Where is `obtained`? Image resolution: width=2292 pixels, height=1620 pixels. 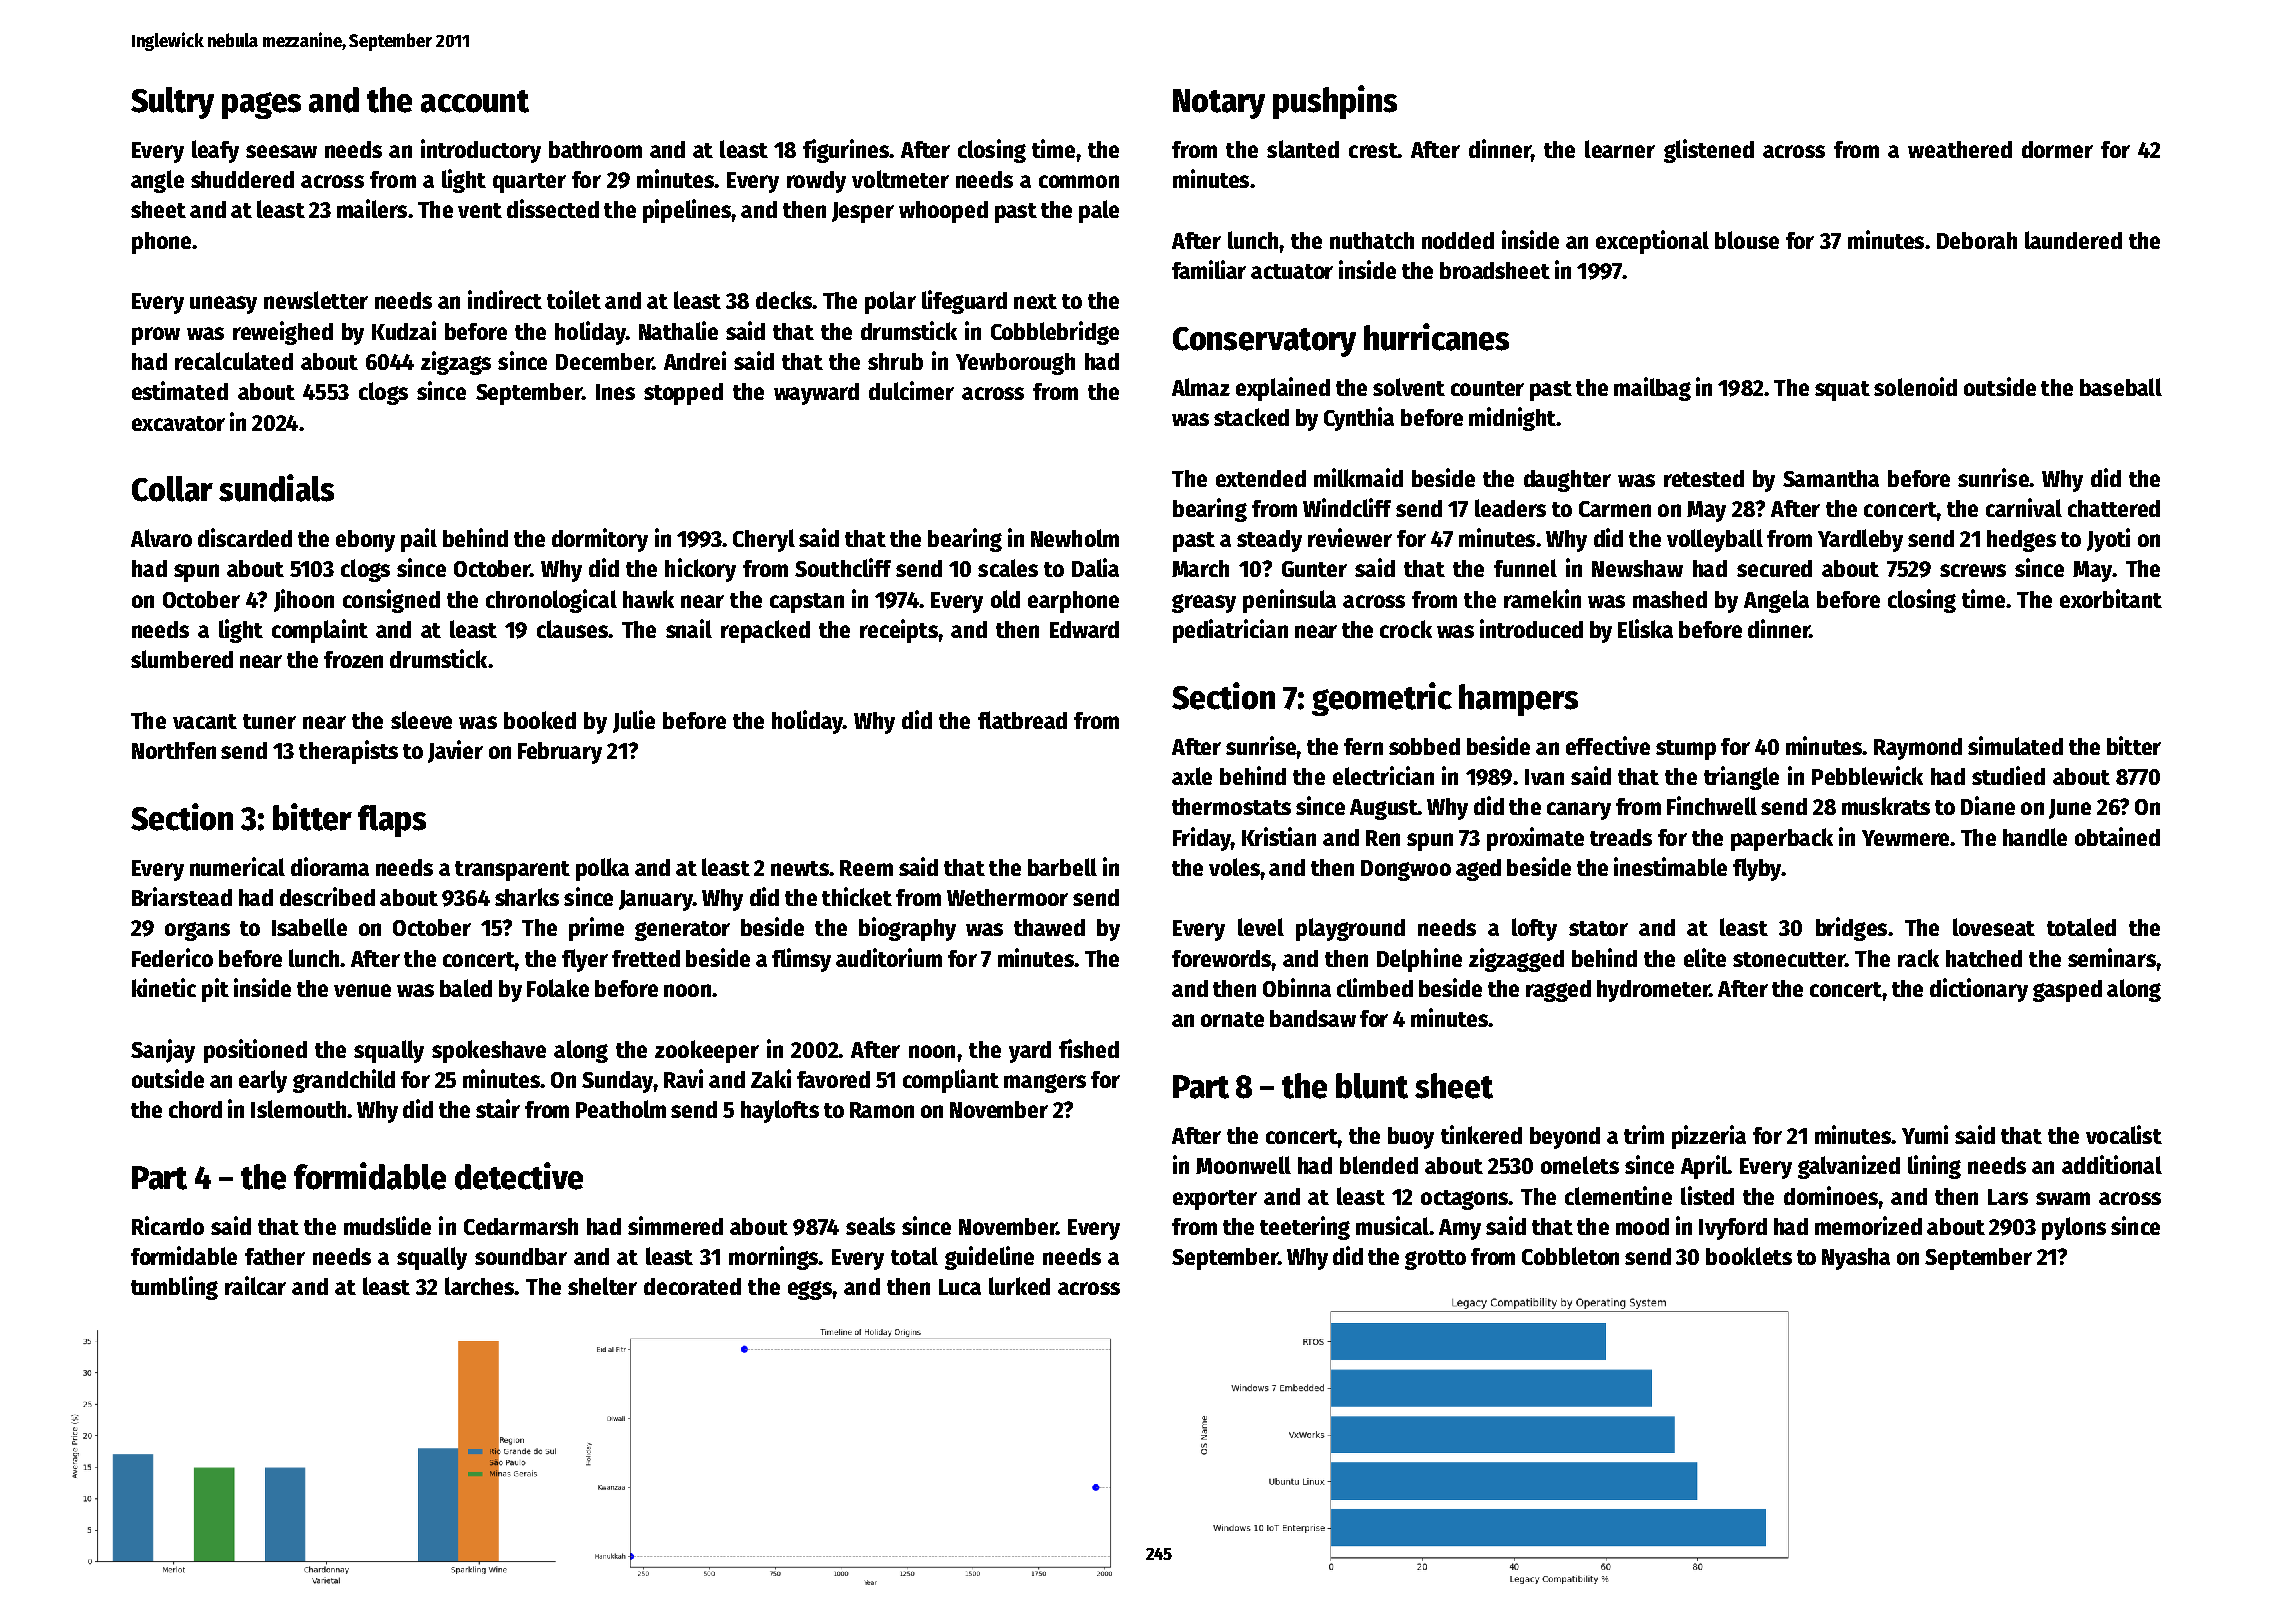 obtained is located at coordinates (2117, 836).
